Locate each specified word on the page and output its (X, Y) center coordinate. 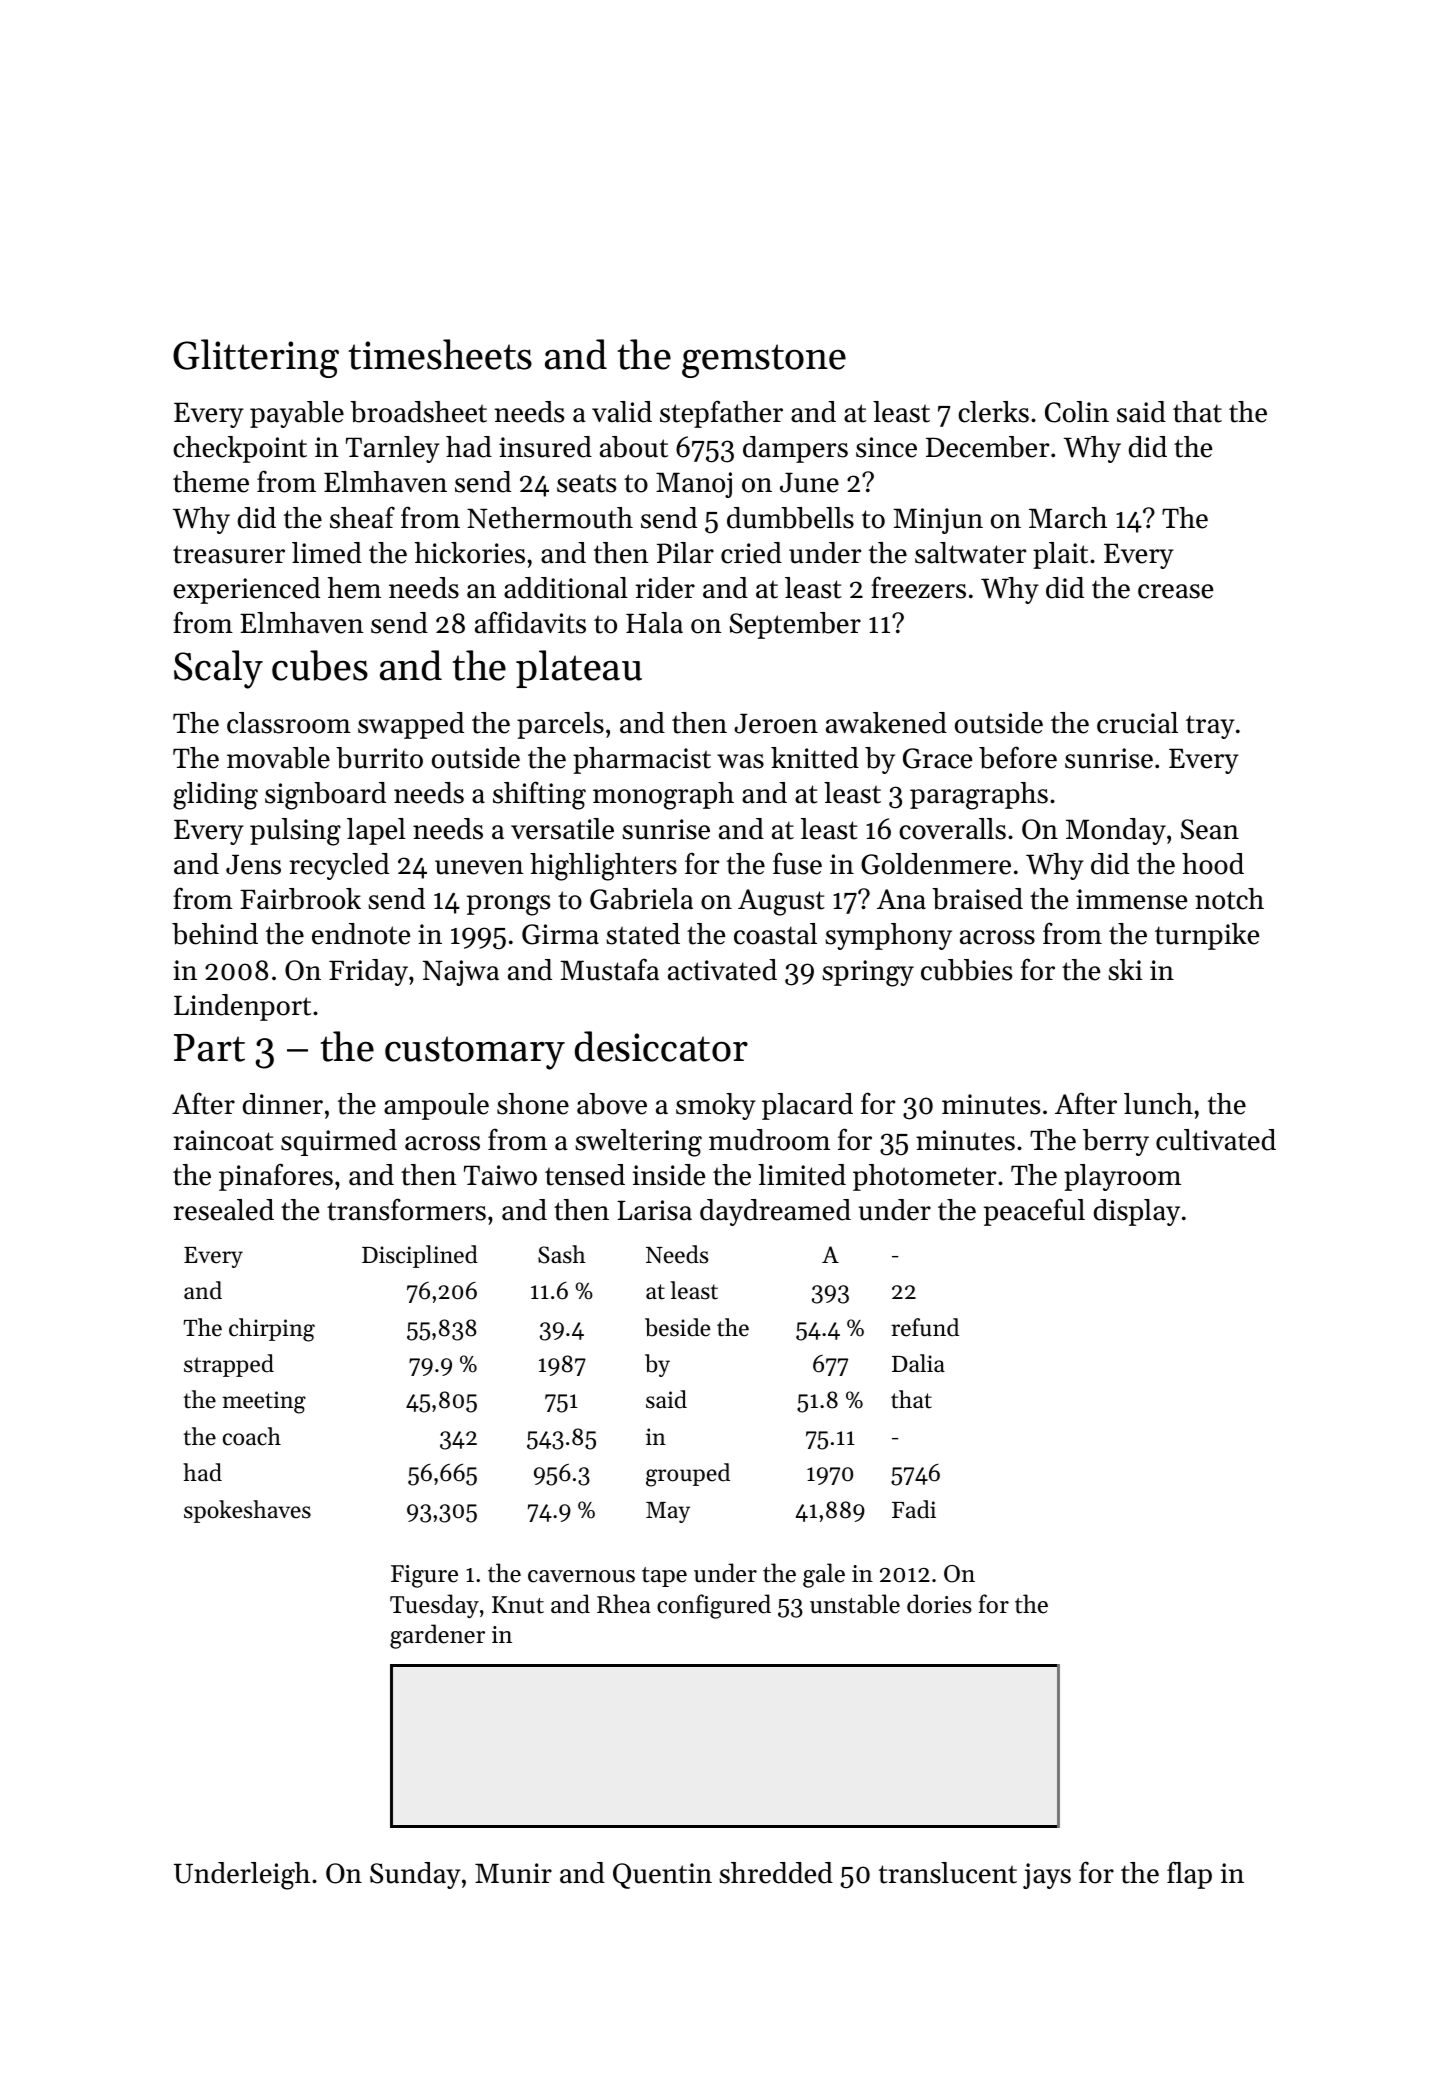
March (1068, 518)
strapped (229, 1365)
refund (925, 1327)
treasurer (229, 554)
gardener (437, 1636)
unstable (855, 1604)
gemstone (764, 361)
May (668, 1512)
